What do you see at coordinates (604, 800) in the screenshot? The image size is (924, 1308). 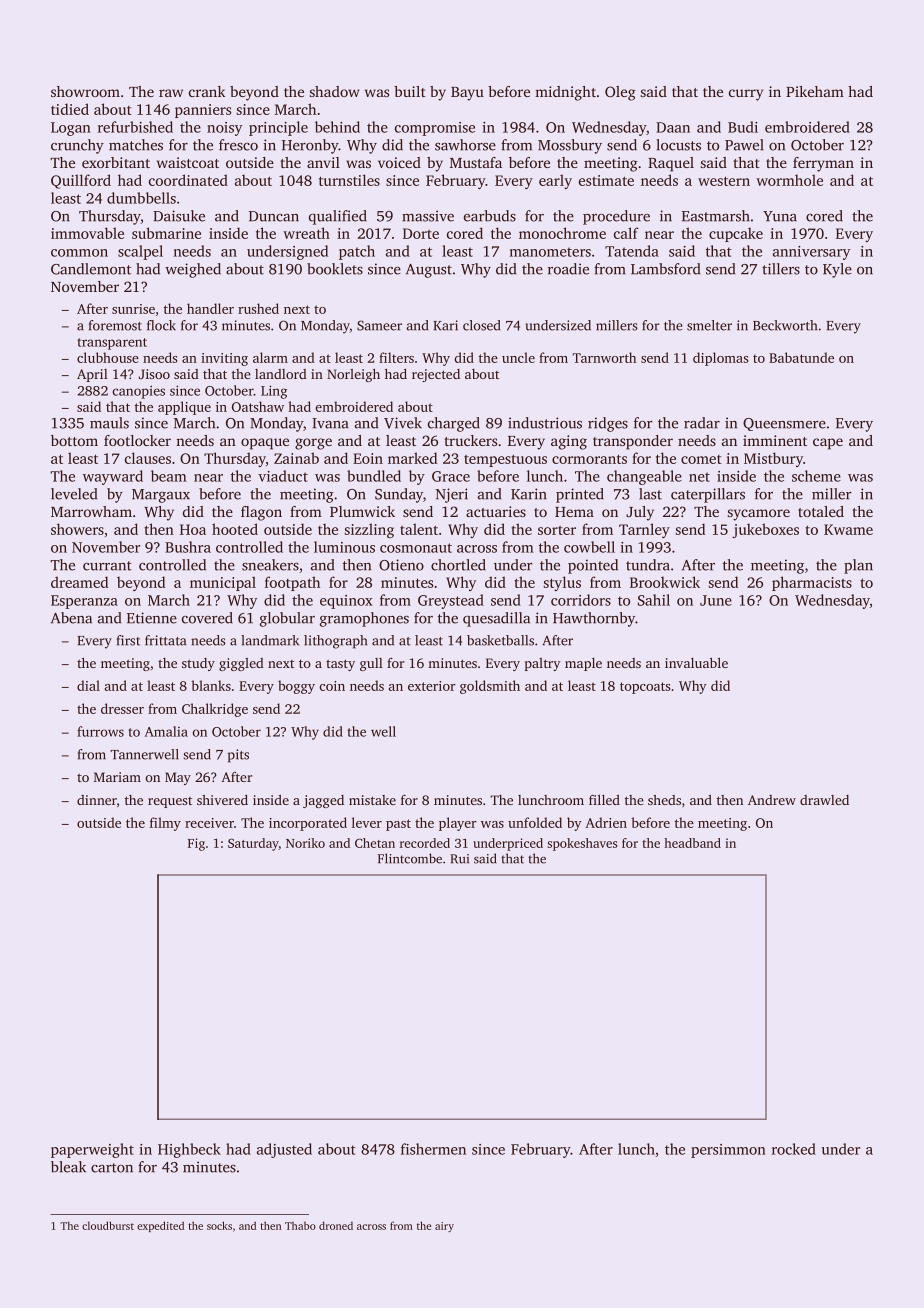 I see `filled` at bounding box center [604, 800].
